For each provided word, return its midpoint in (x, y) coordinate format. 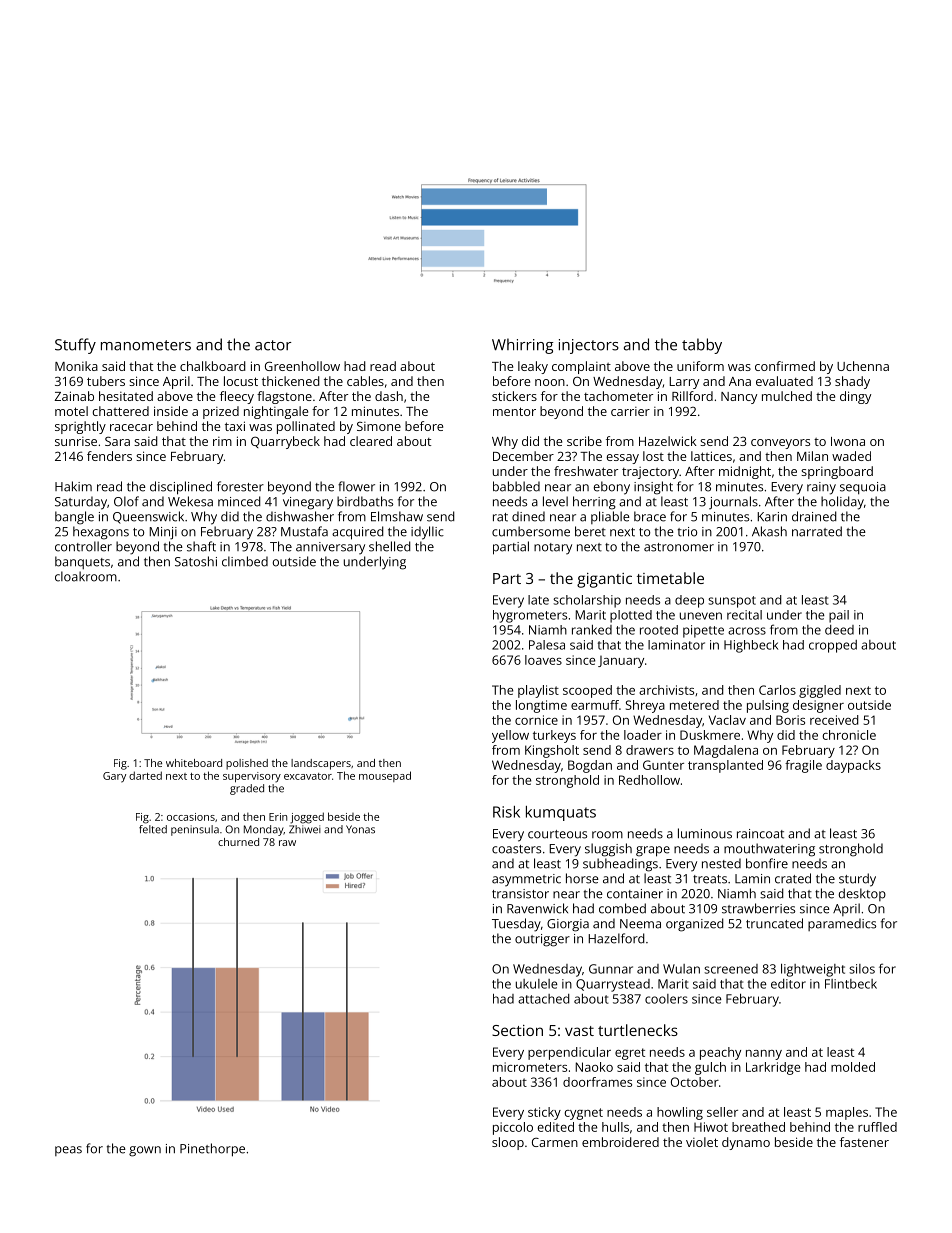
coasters (516, 849)
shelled (390, 546)
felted (153, 829)
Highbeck (751, 646)
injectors (589, 346)
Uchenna (863, 366)
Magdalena (726, 751)
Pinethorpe (212, 1150)
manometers (146, 345)
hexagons (101, 533)
